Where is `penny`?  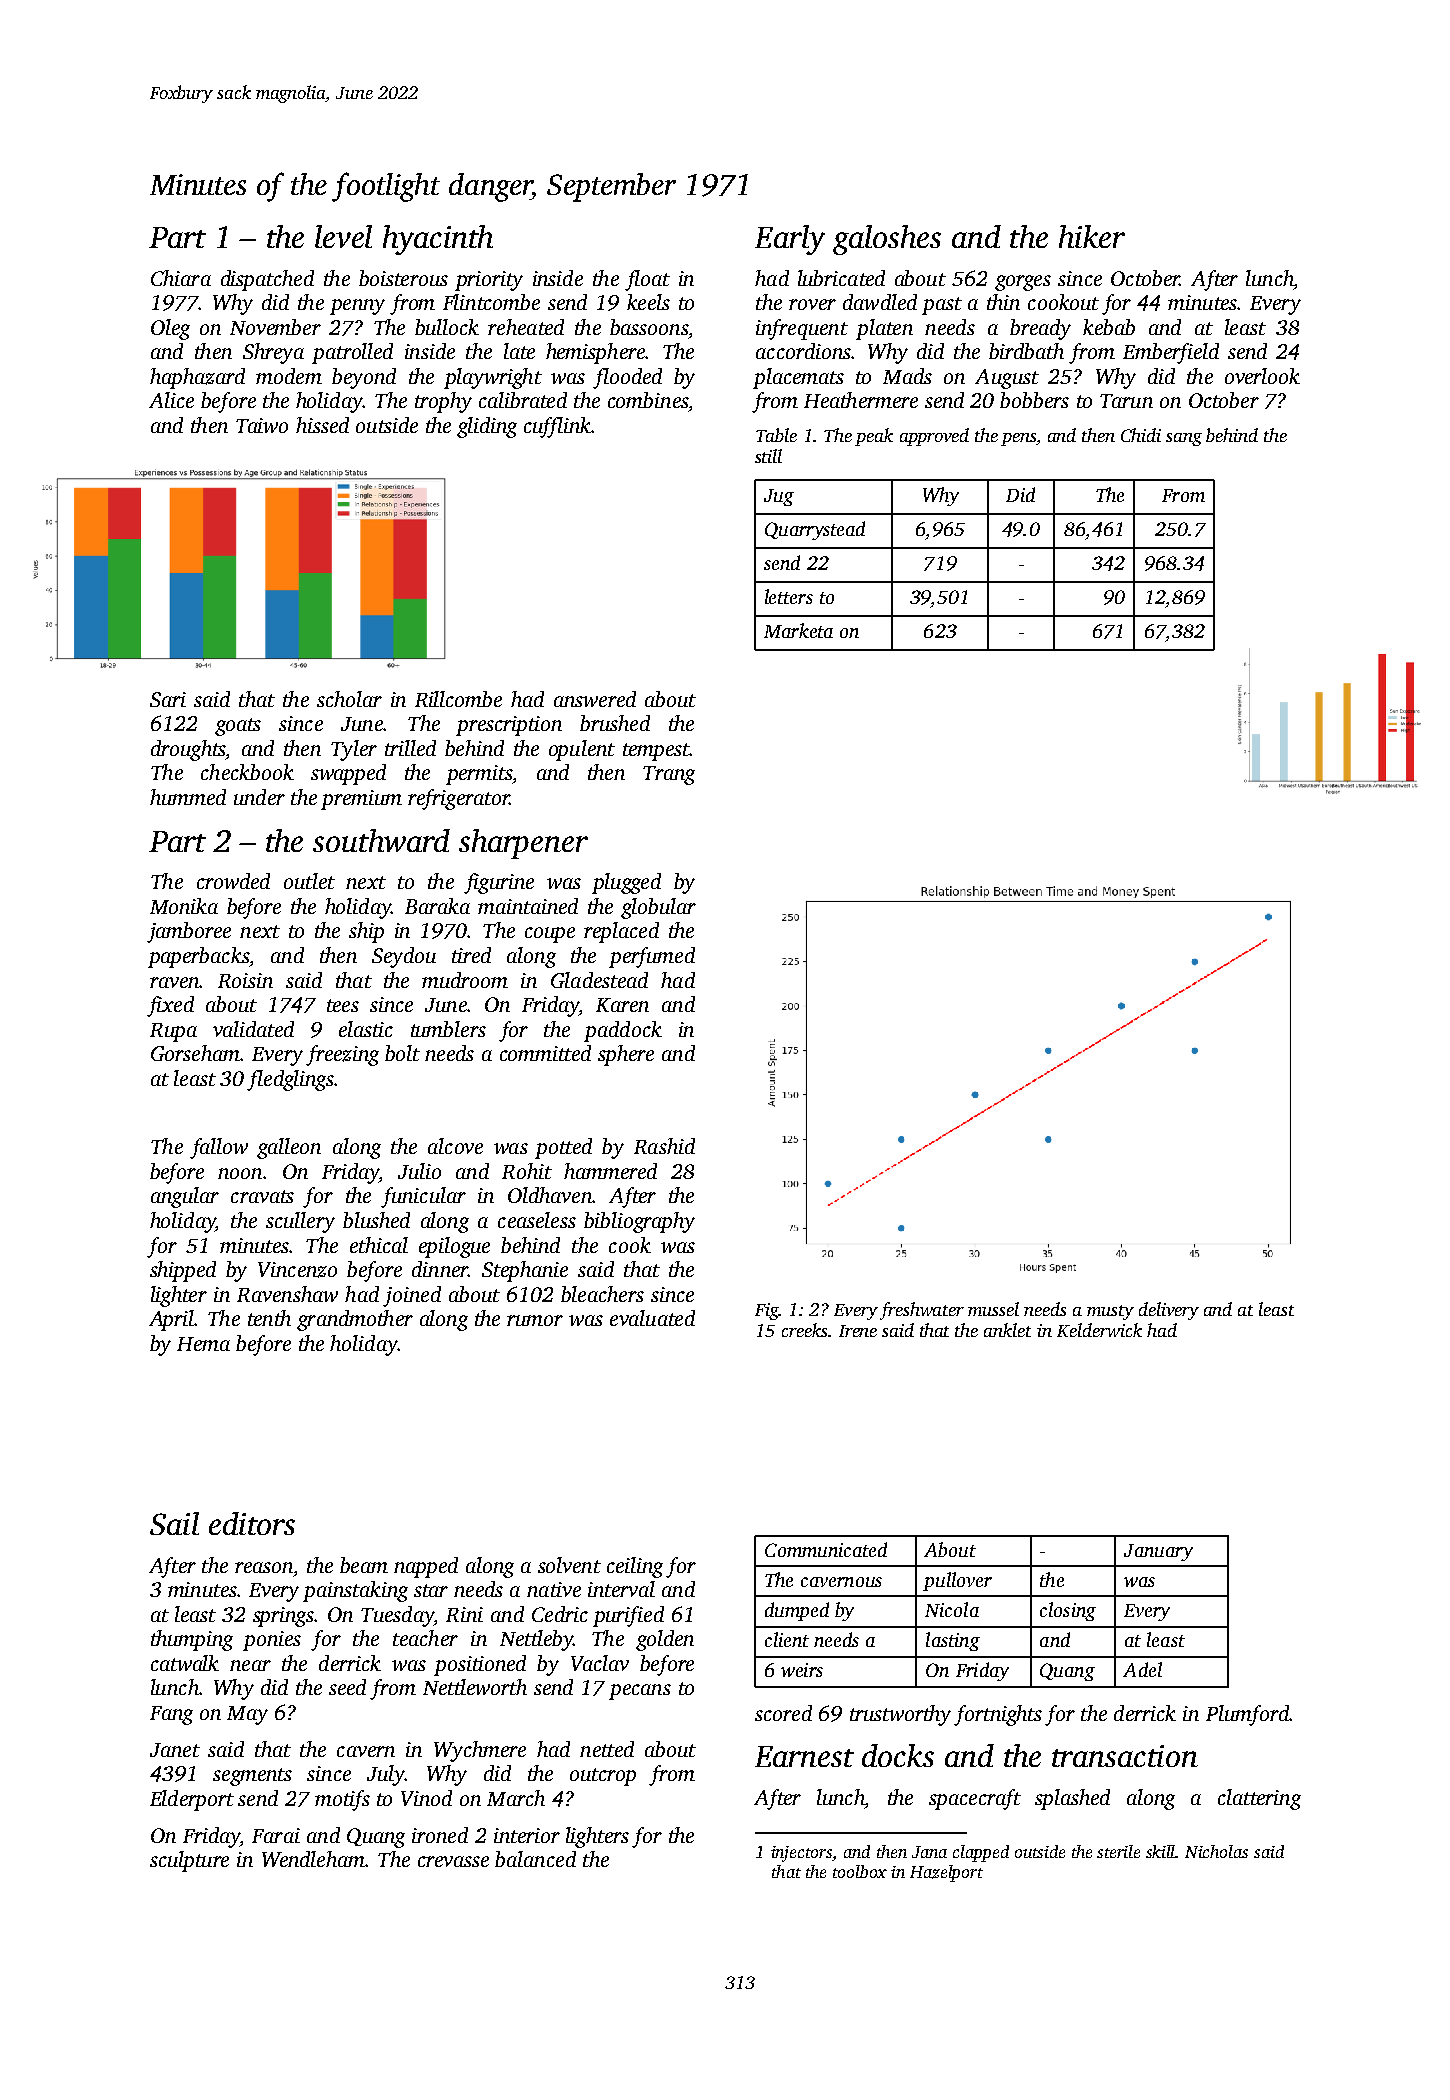
penny is located at coordinates (357, 307).
